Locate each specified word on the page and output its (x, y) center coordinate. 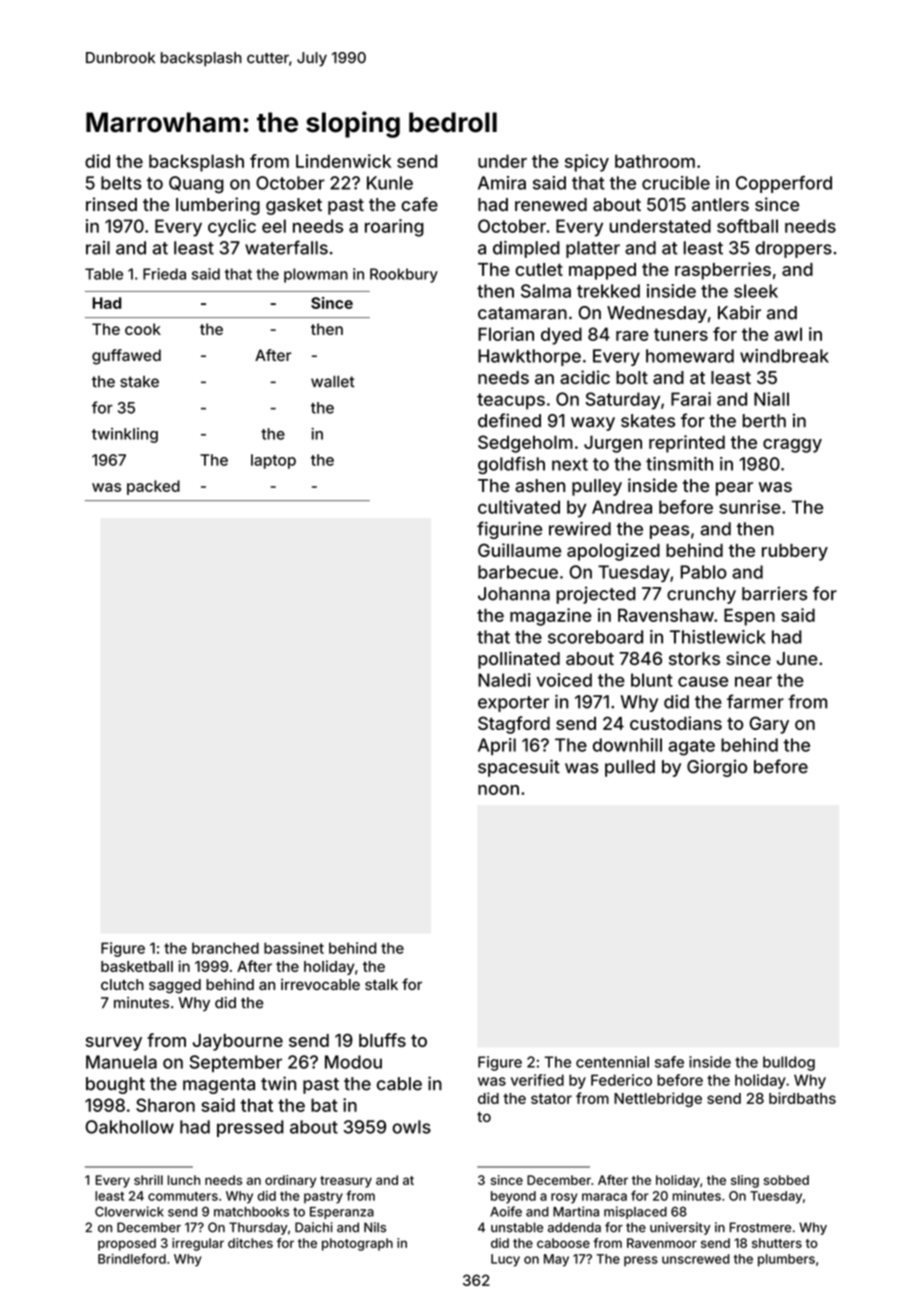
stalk (381, 984)
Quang (196, 185)
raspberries (723, 271)
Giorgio (717, 768)
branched (225, 948)
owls (411, 1127)
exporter (513, 704)
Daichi (314, 1227)
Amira (502, 183)
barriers (774, 593)
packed (153, 487)
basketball (137, 966)
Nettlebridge (658, 1099)
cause (703, 681)
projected (596, 595)
